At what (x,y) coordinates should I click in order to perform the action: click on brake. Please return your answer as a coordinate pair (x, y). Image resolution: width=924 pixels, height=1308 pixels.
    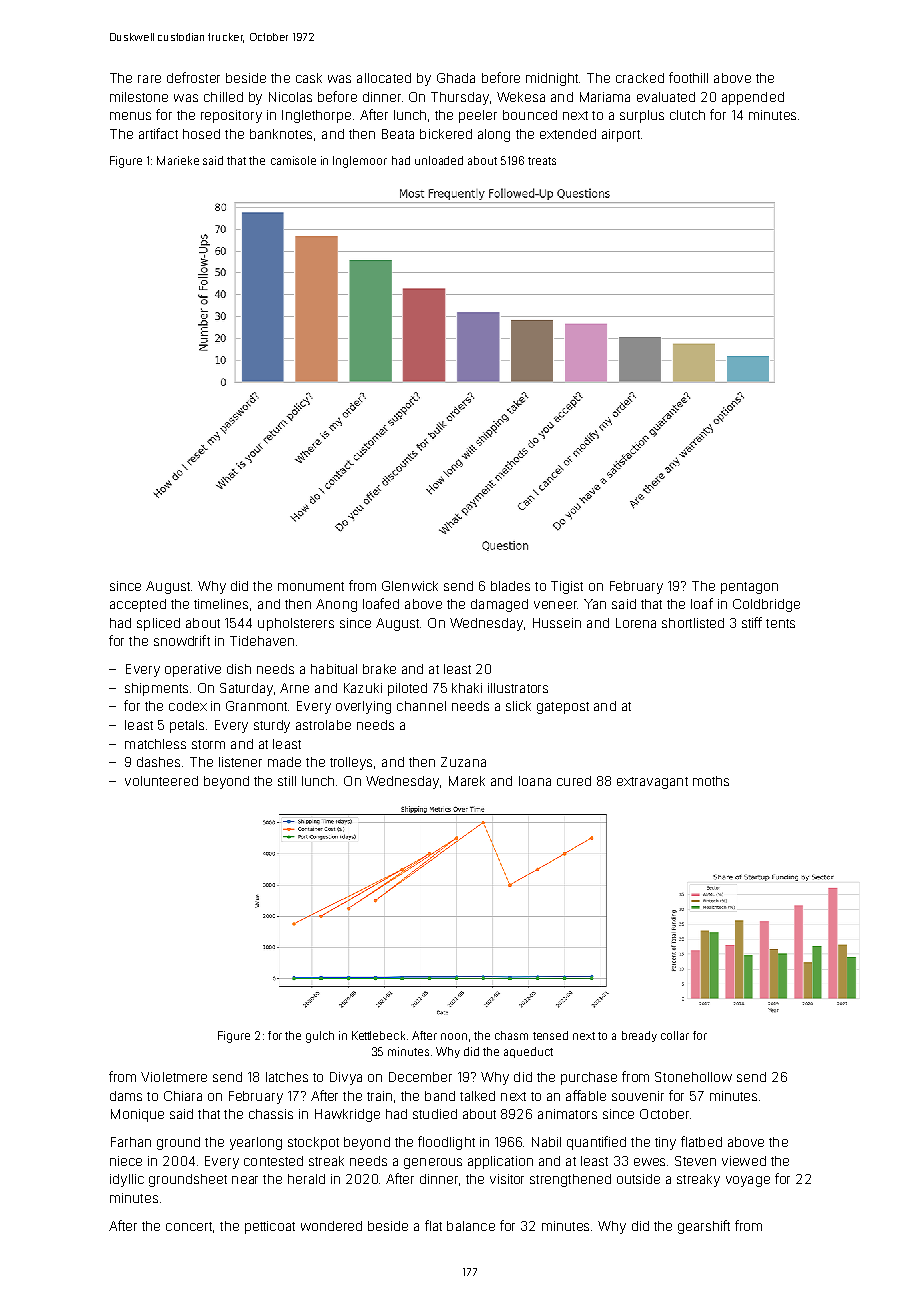
    Looking at the image, I should click on (379, 669).
